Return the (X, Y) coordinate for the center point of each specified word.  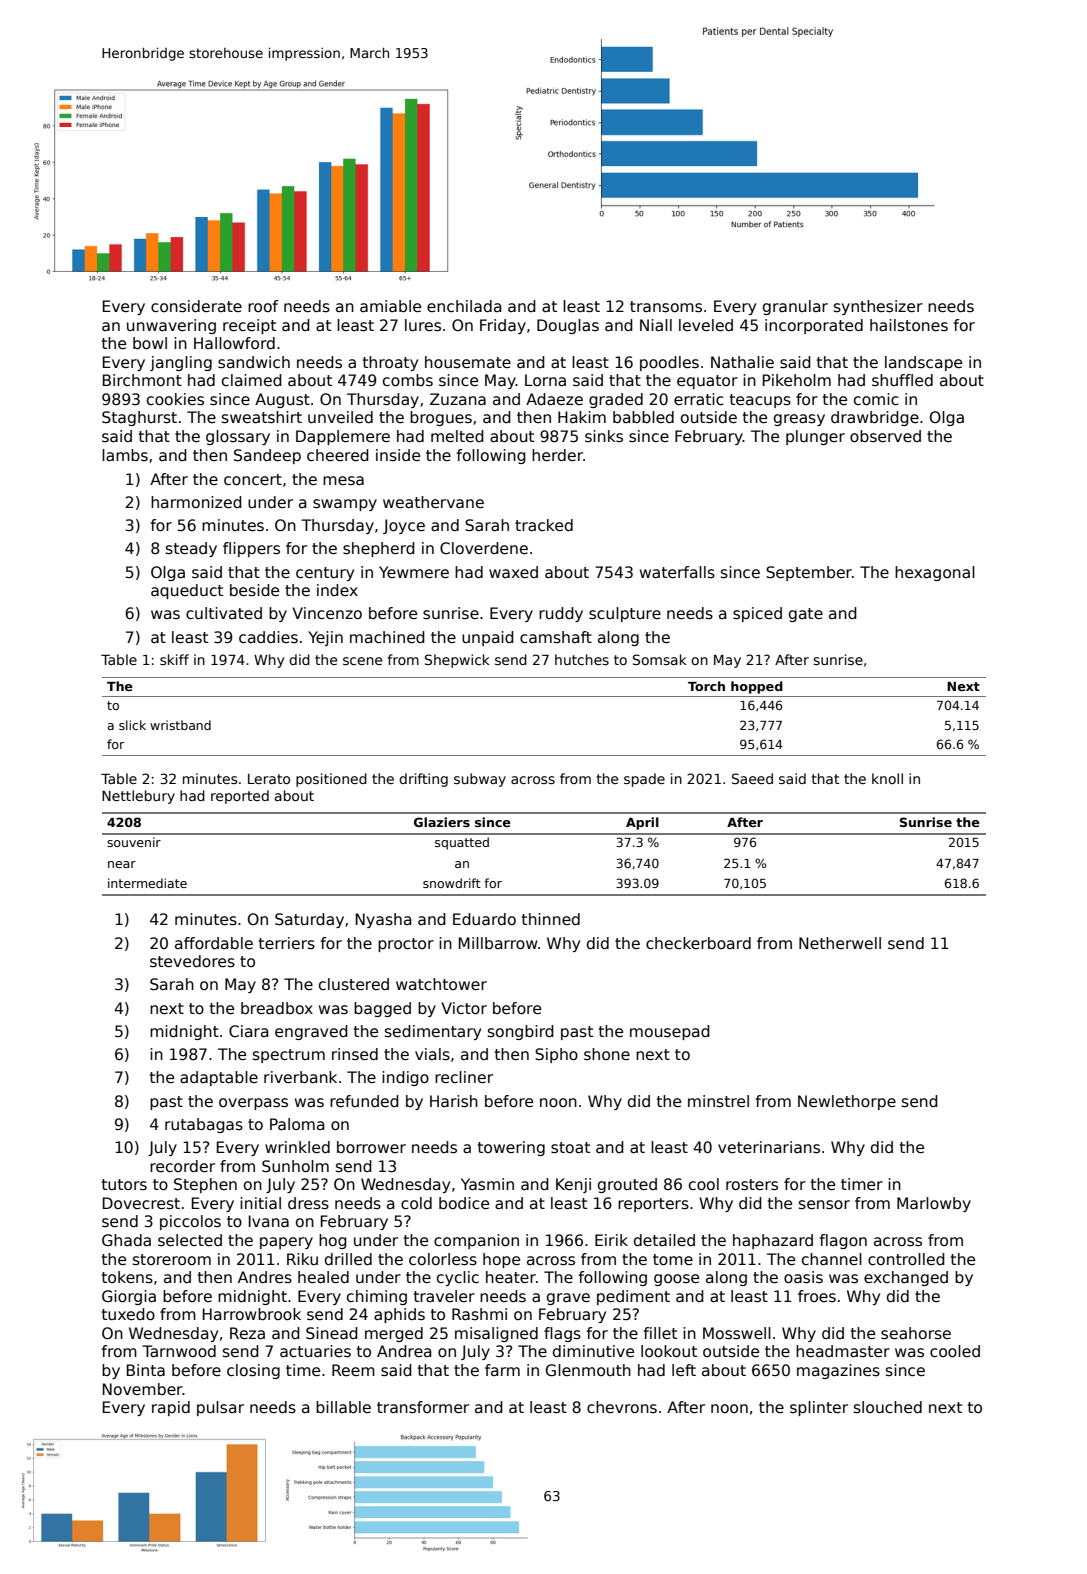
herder (557, 455)
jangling (181, 363)
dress (308, 1203)
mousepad (670, 1032)
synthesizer (878, 307)
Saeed (752, 778)
